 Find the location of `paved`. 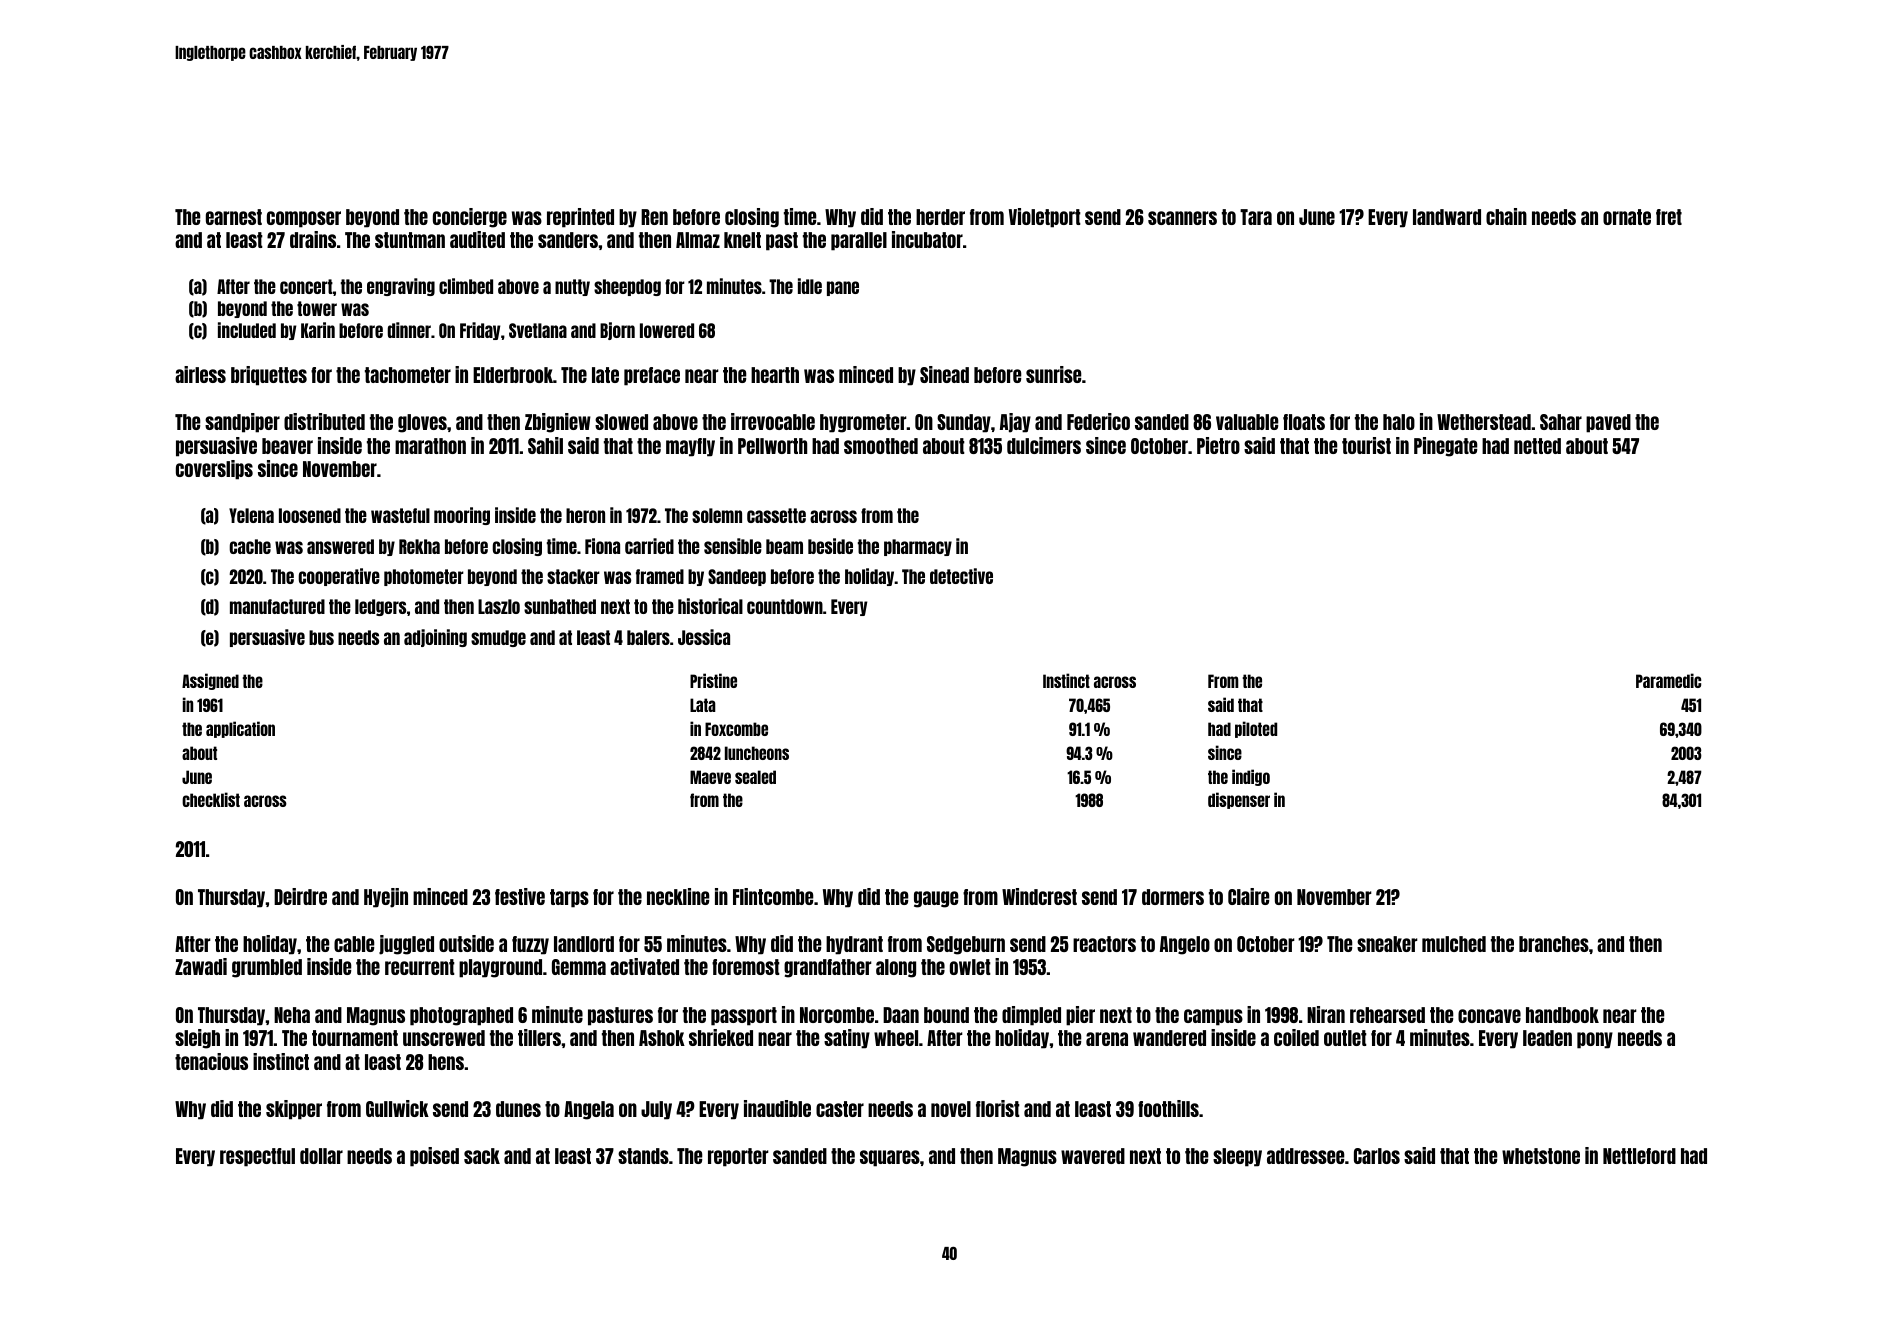

paved is located at coordinates (1608, 423).
